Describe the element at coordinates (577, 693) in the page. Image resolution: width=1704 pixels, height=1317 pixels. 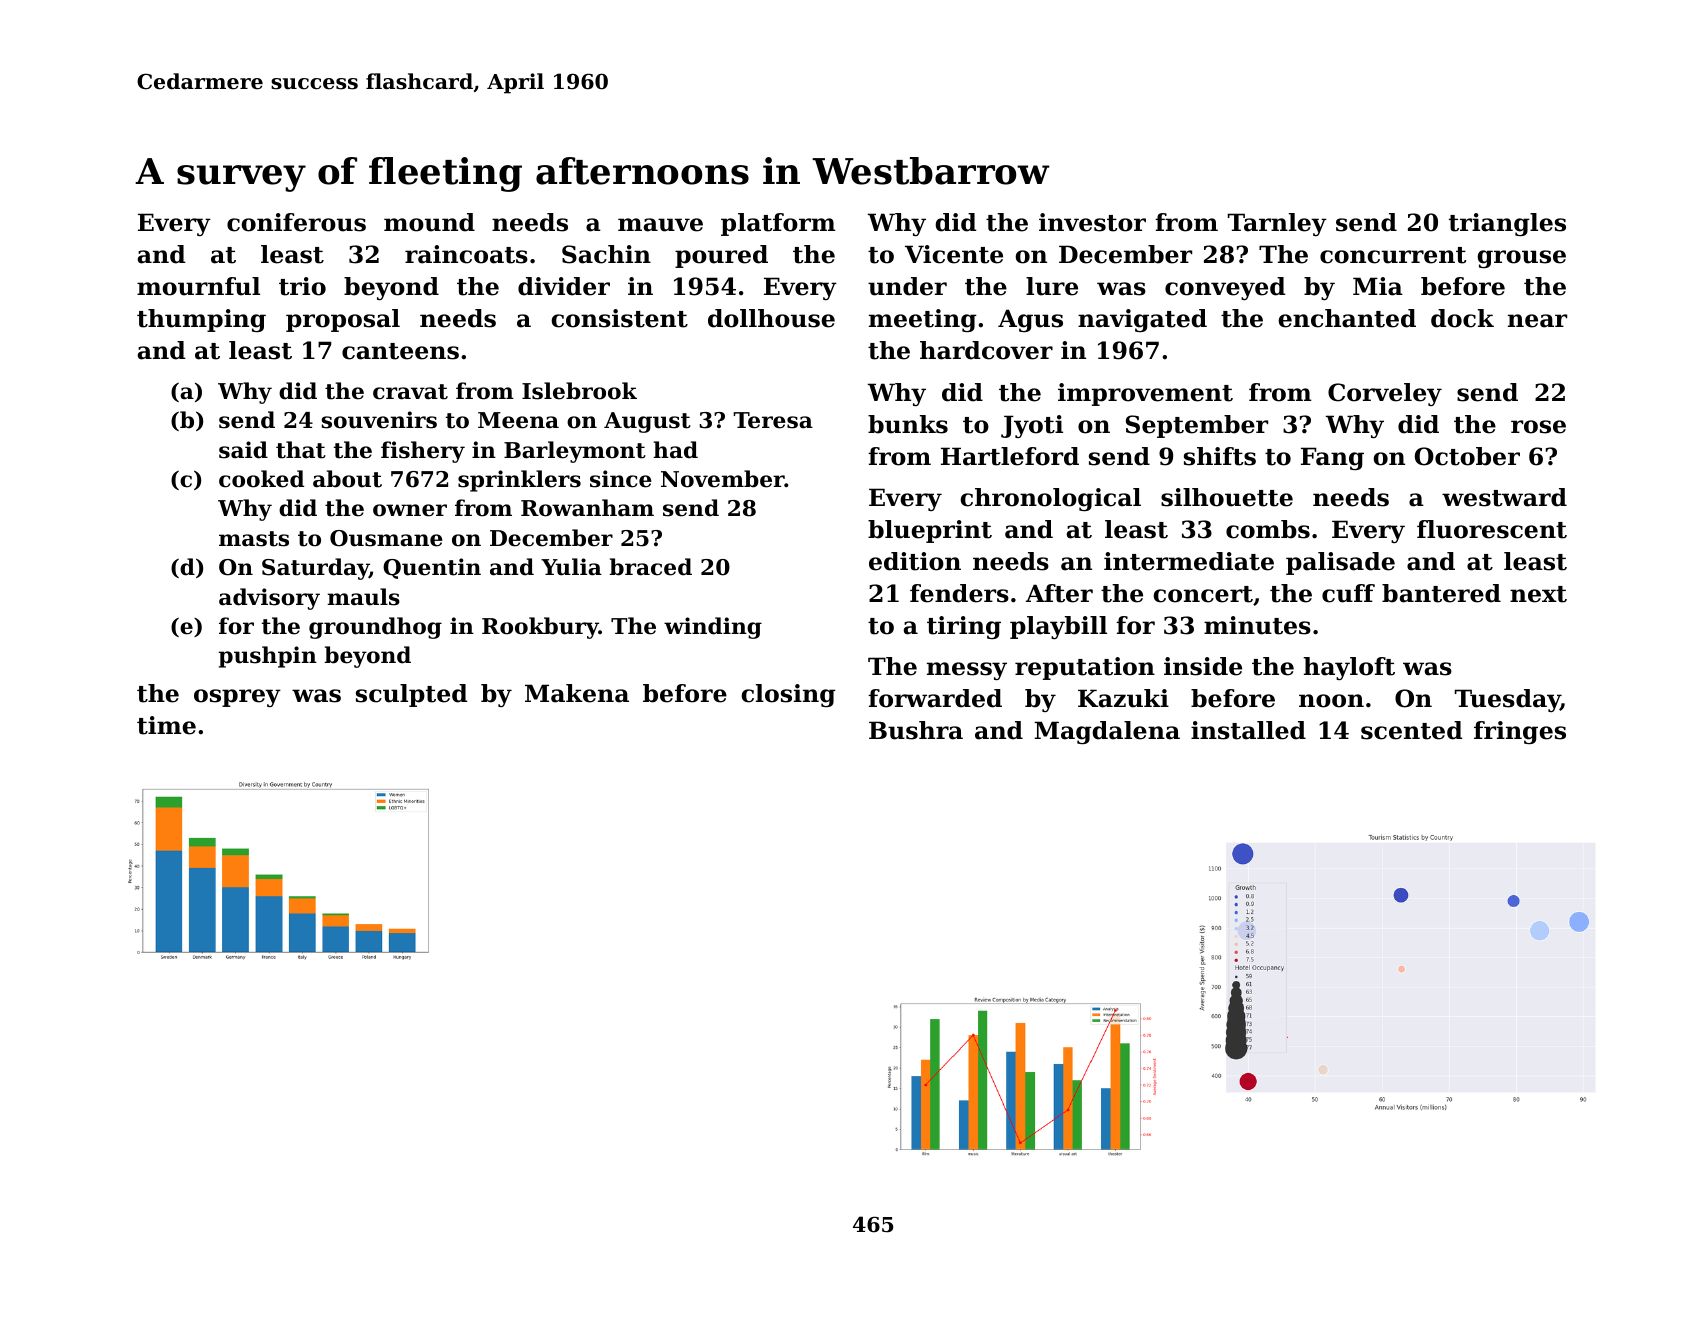
I see `Makena` at that location.
